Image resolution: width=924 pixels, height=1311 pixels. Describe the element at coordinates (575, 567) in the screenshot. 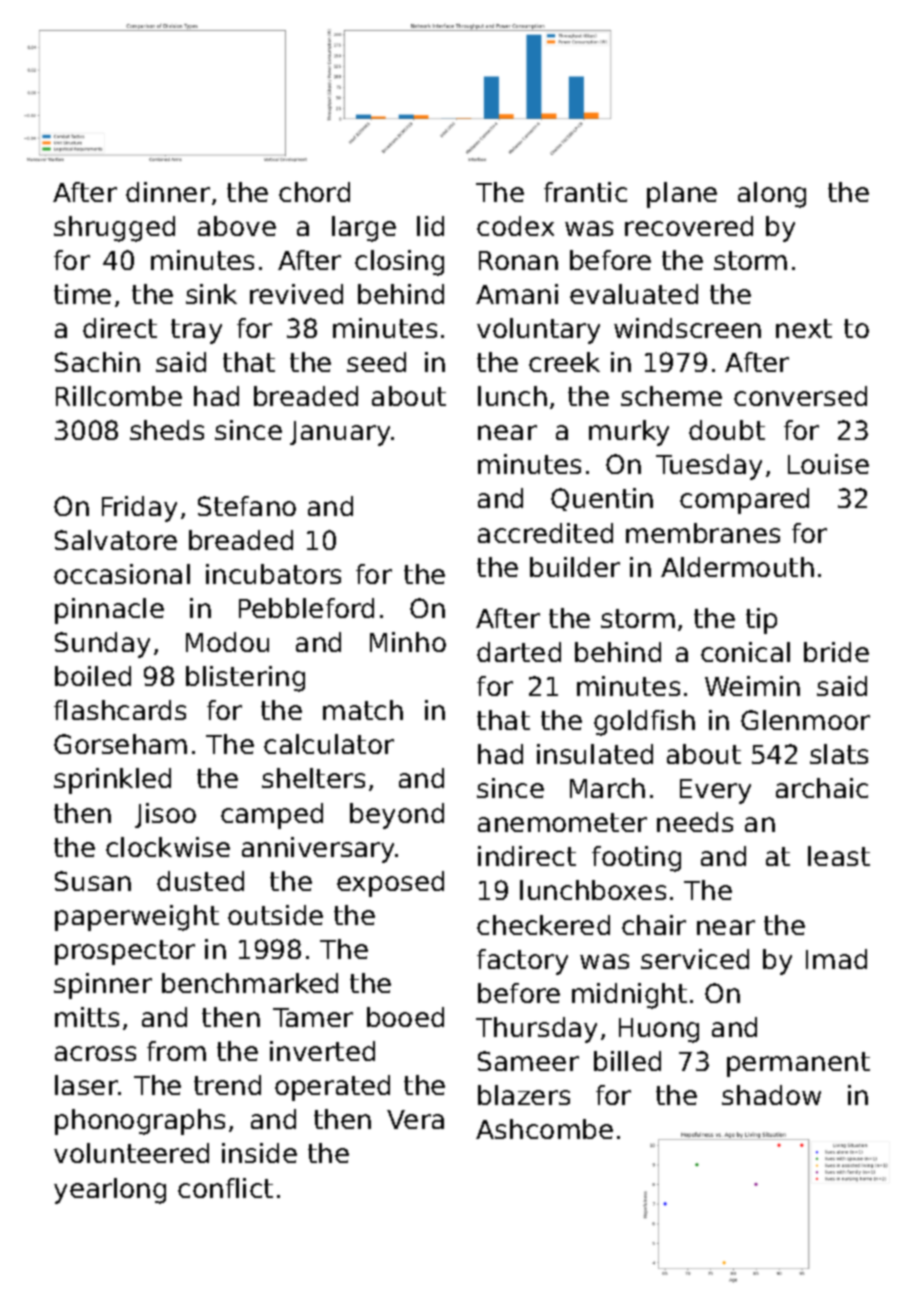

I see `builder` at that location.
